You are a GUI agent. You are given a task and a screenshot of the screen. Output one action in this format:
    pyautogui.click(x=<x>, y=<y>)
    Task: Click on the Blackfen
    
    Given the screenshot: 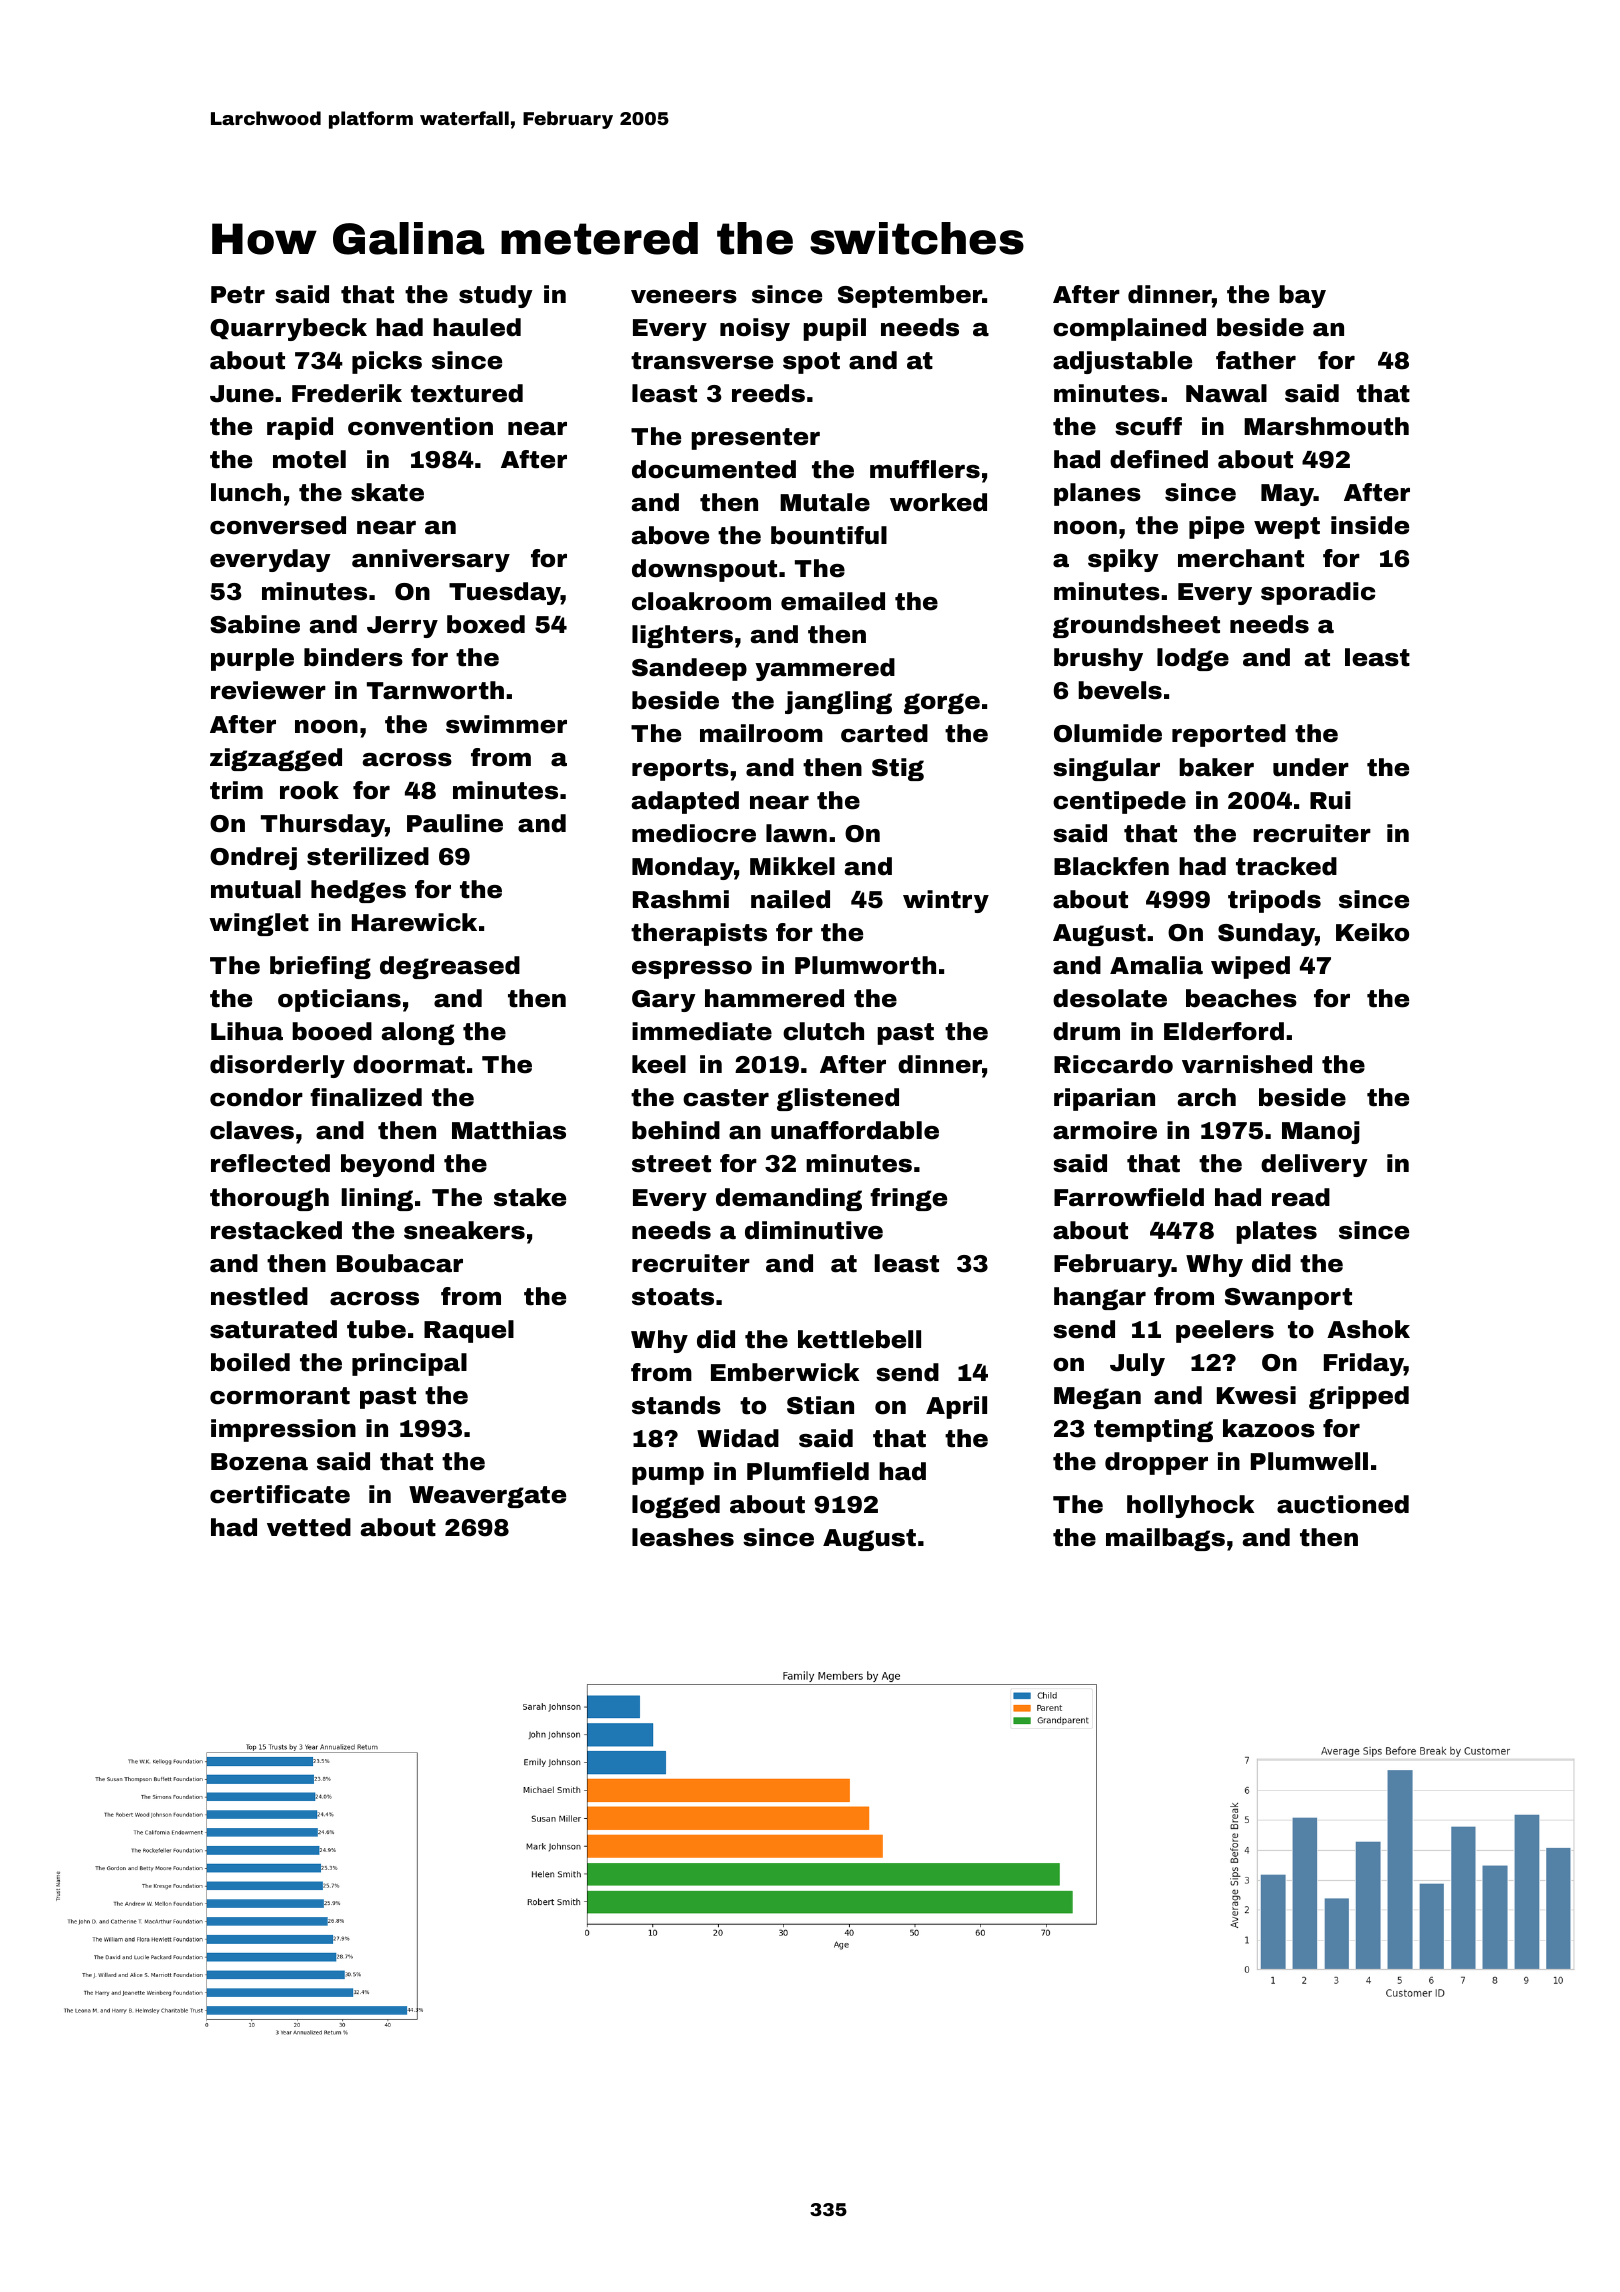 What is the action you would take?
    pyautogui.click(x=1111, y=866)
